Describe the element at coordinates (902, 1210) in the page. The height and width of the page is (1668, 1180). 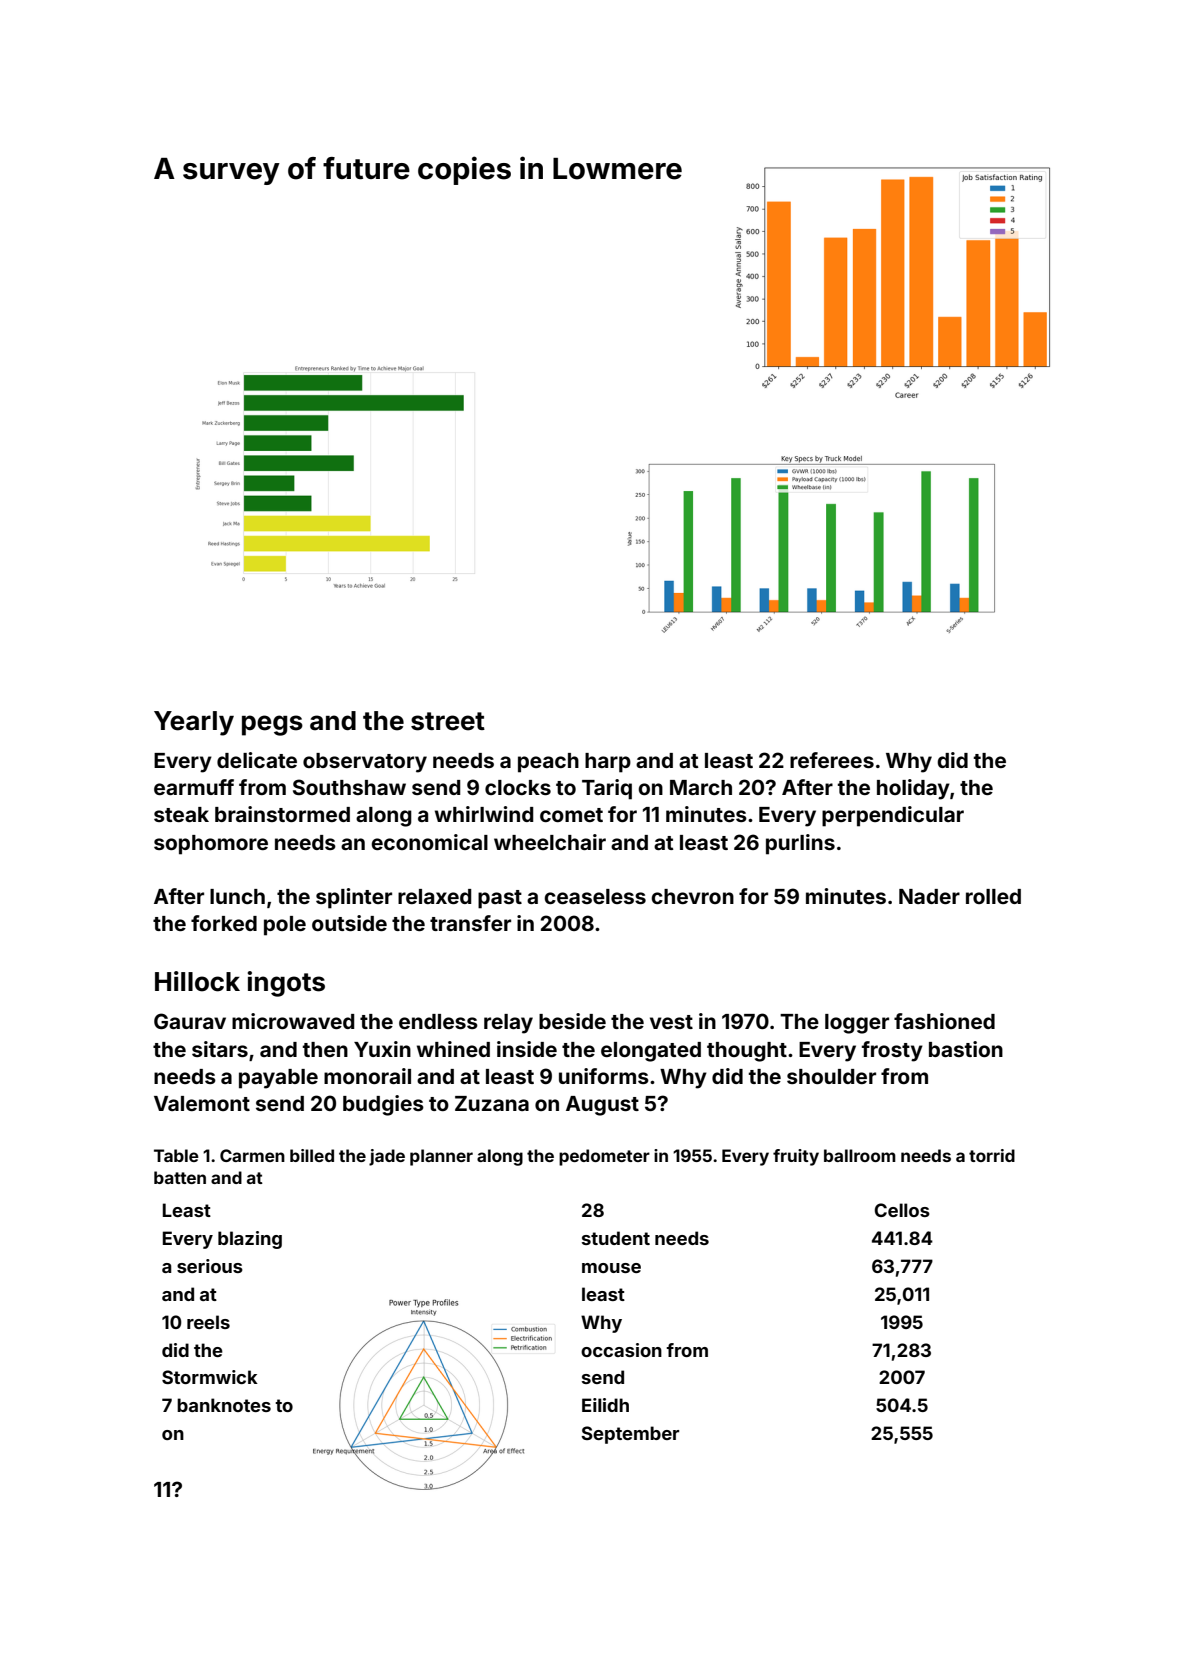
I see `Cellos` at that location.
